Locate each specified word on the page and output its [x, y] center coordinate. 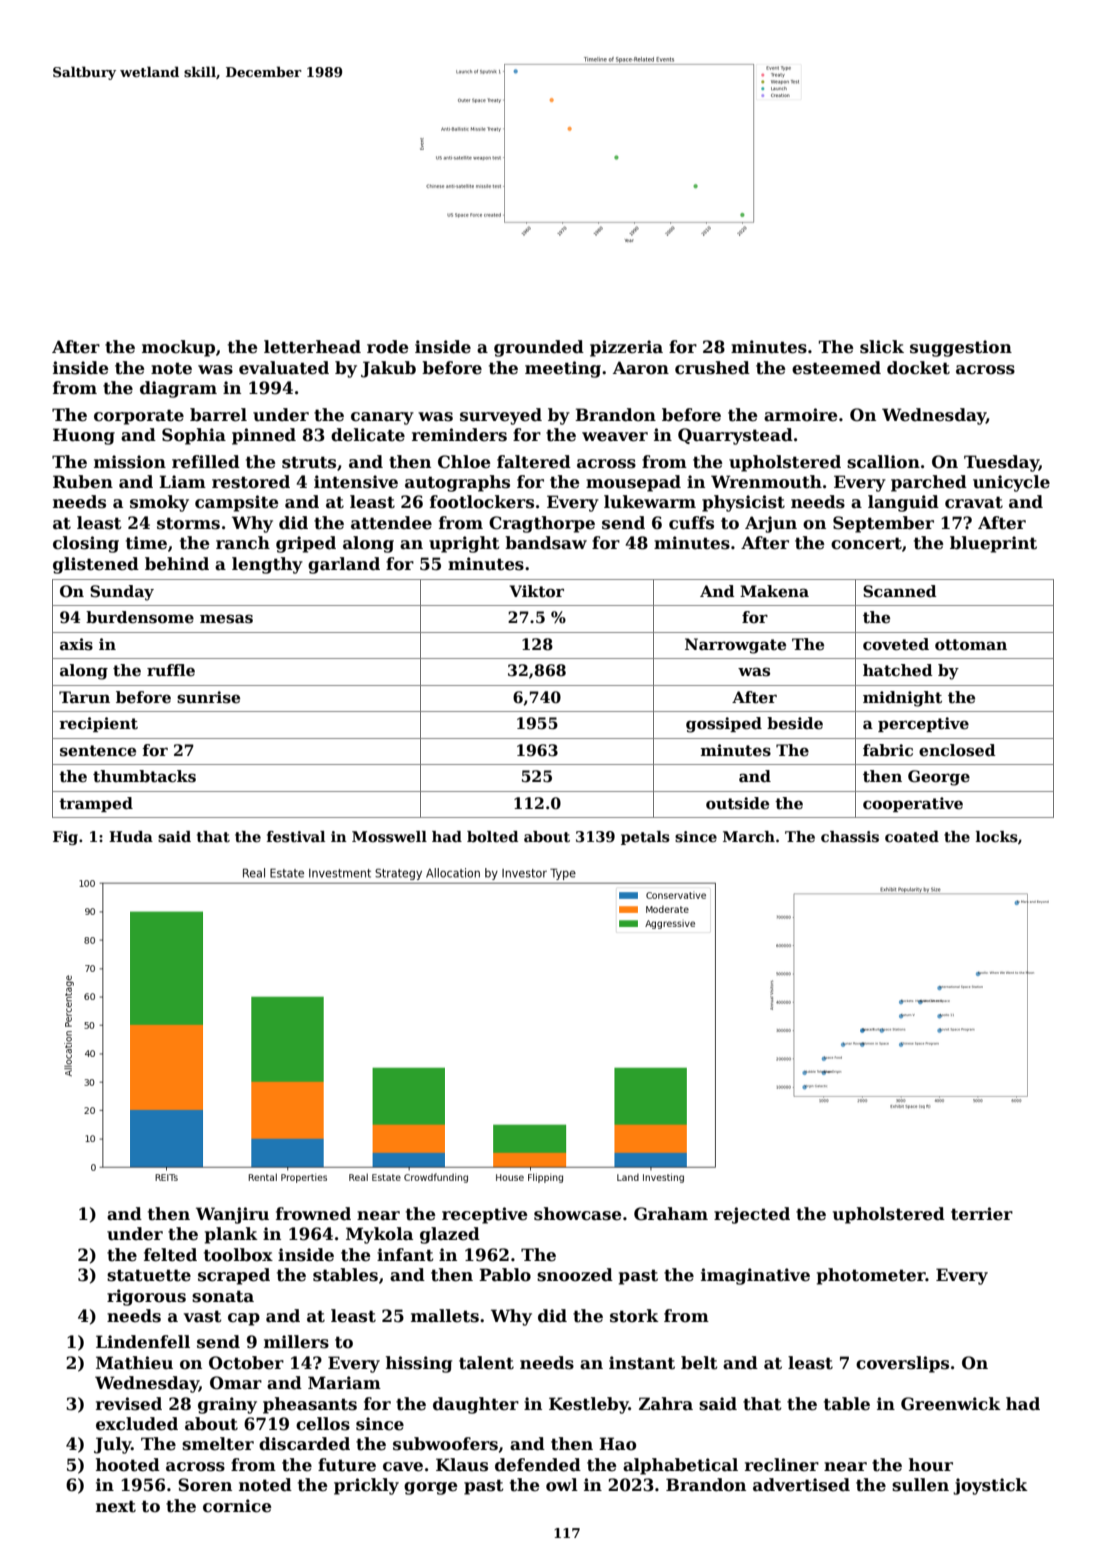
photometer [871, 1276]
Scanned [900, 591]
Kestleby [589, 1405]
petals [645, 838]
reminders [459, 435]
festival [296, 837]
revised [129, 1404]
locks [997, 837]
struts [309, 462]
